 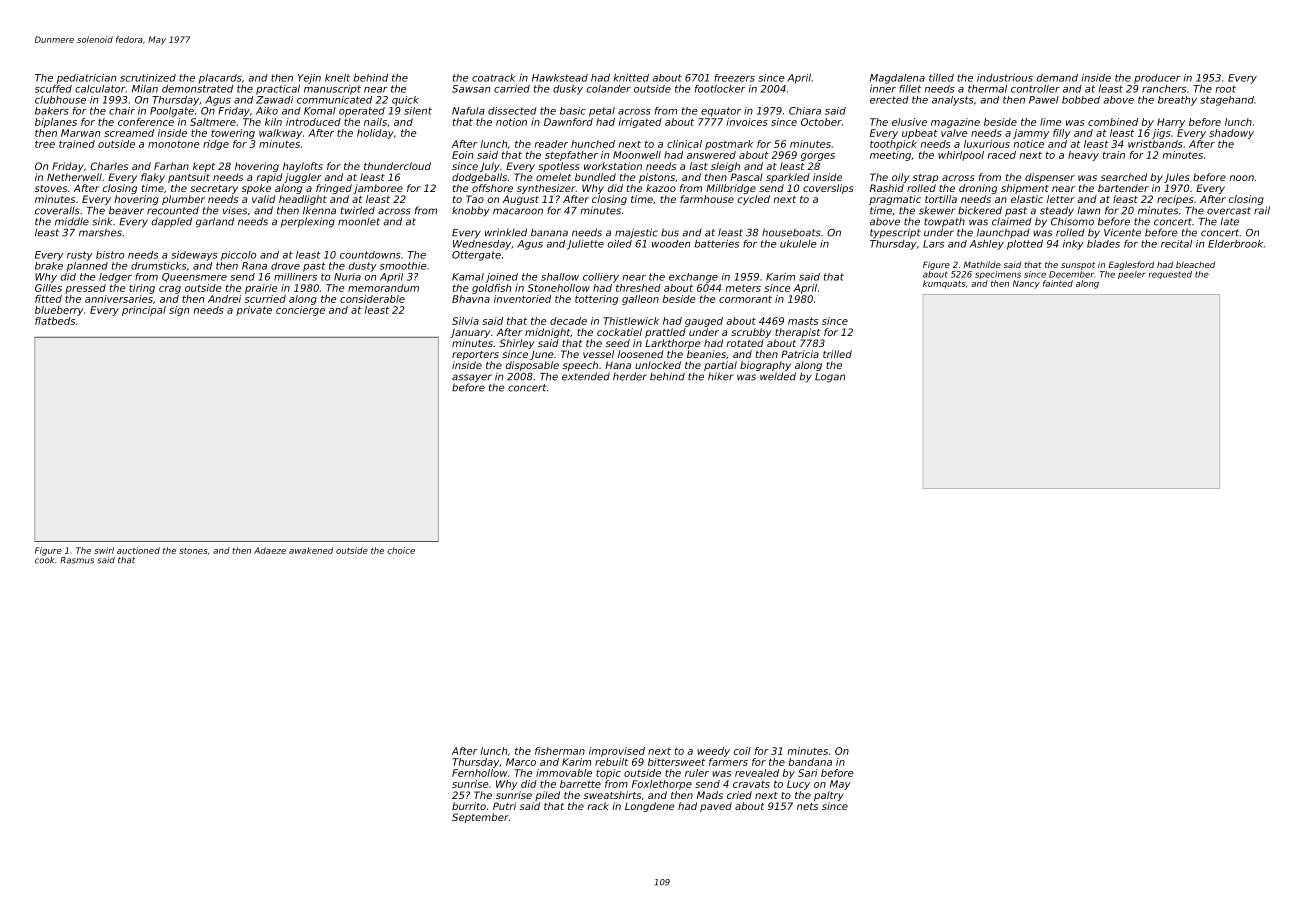 I want to click on producer, so click(x=1157, y=79).
